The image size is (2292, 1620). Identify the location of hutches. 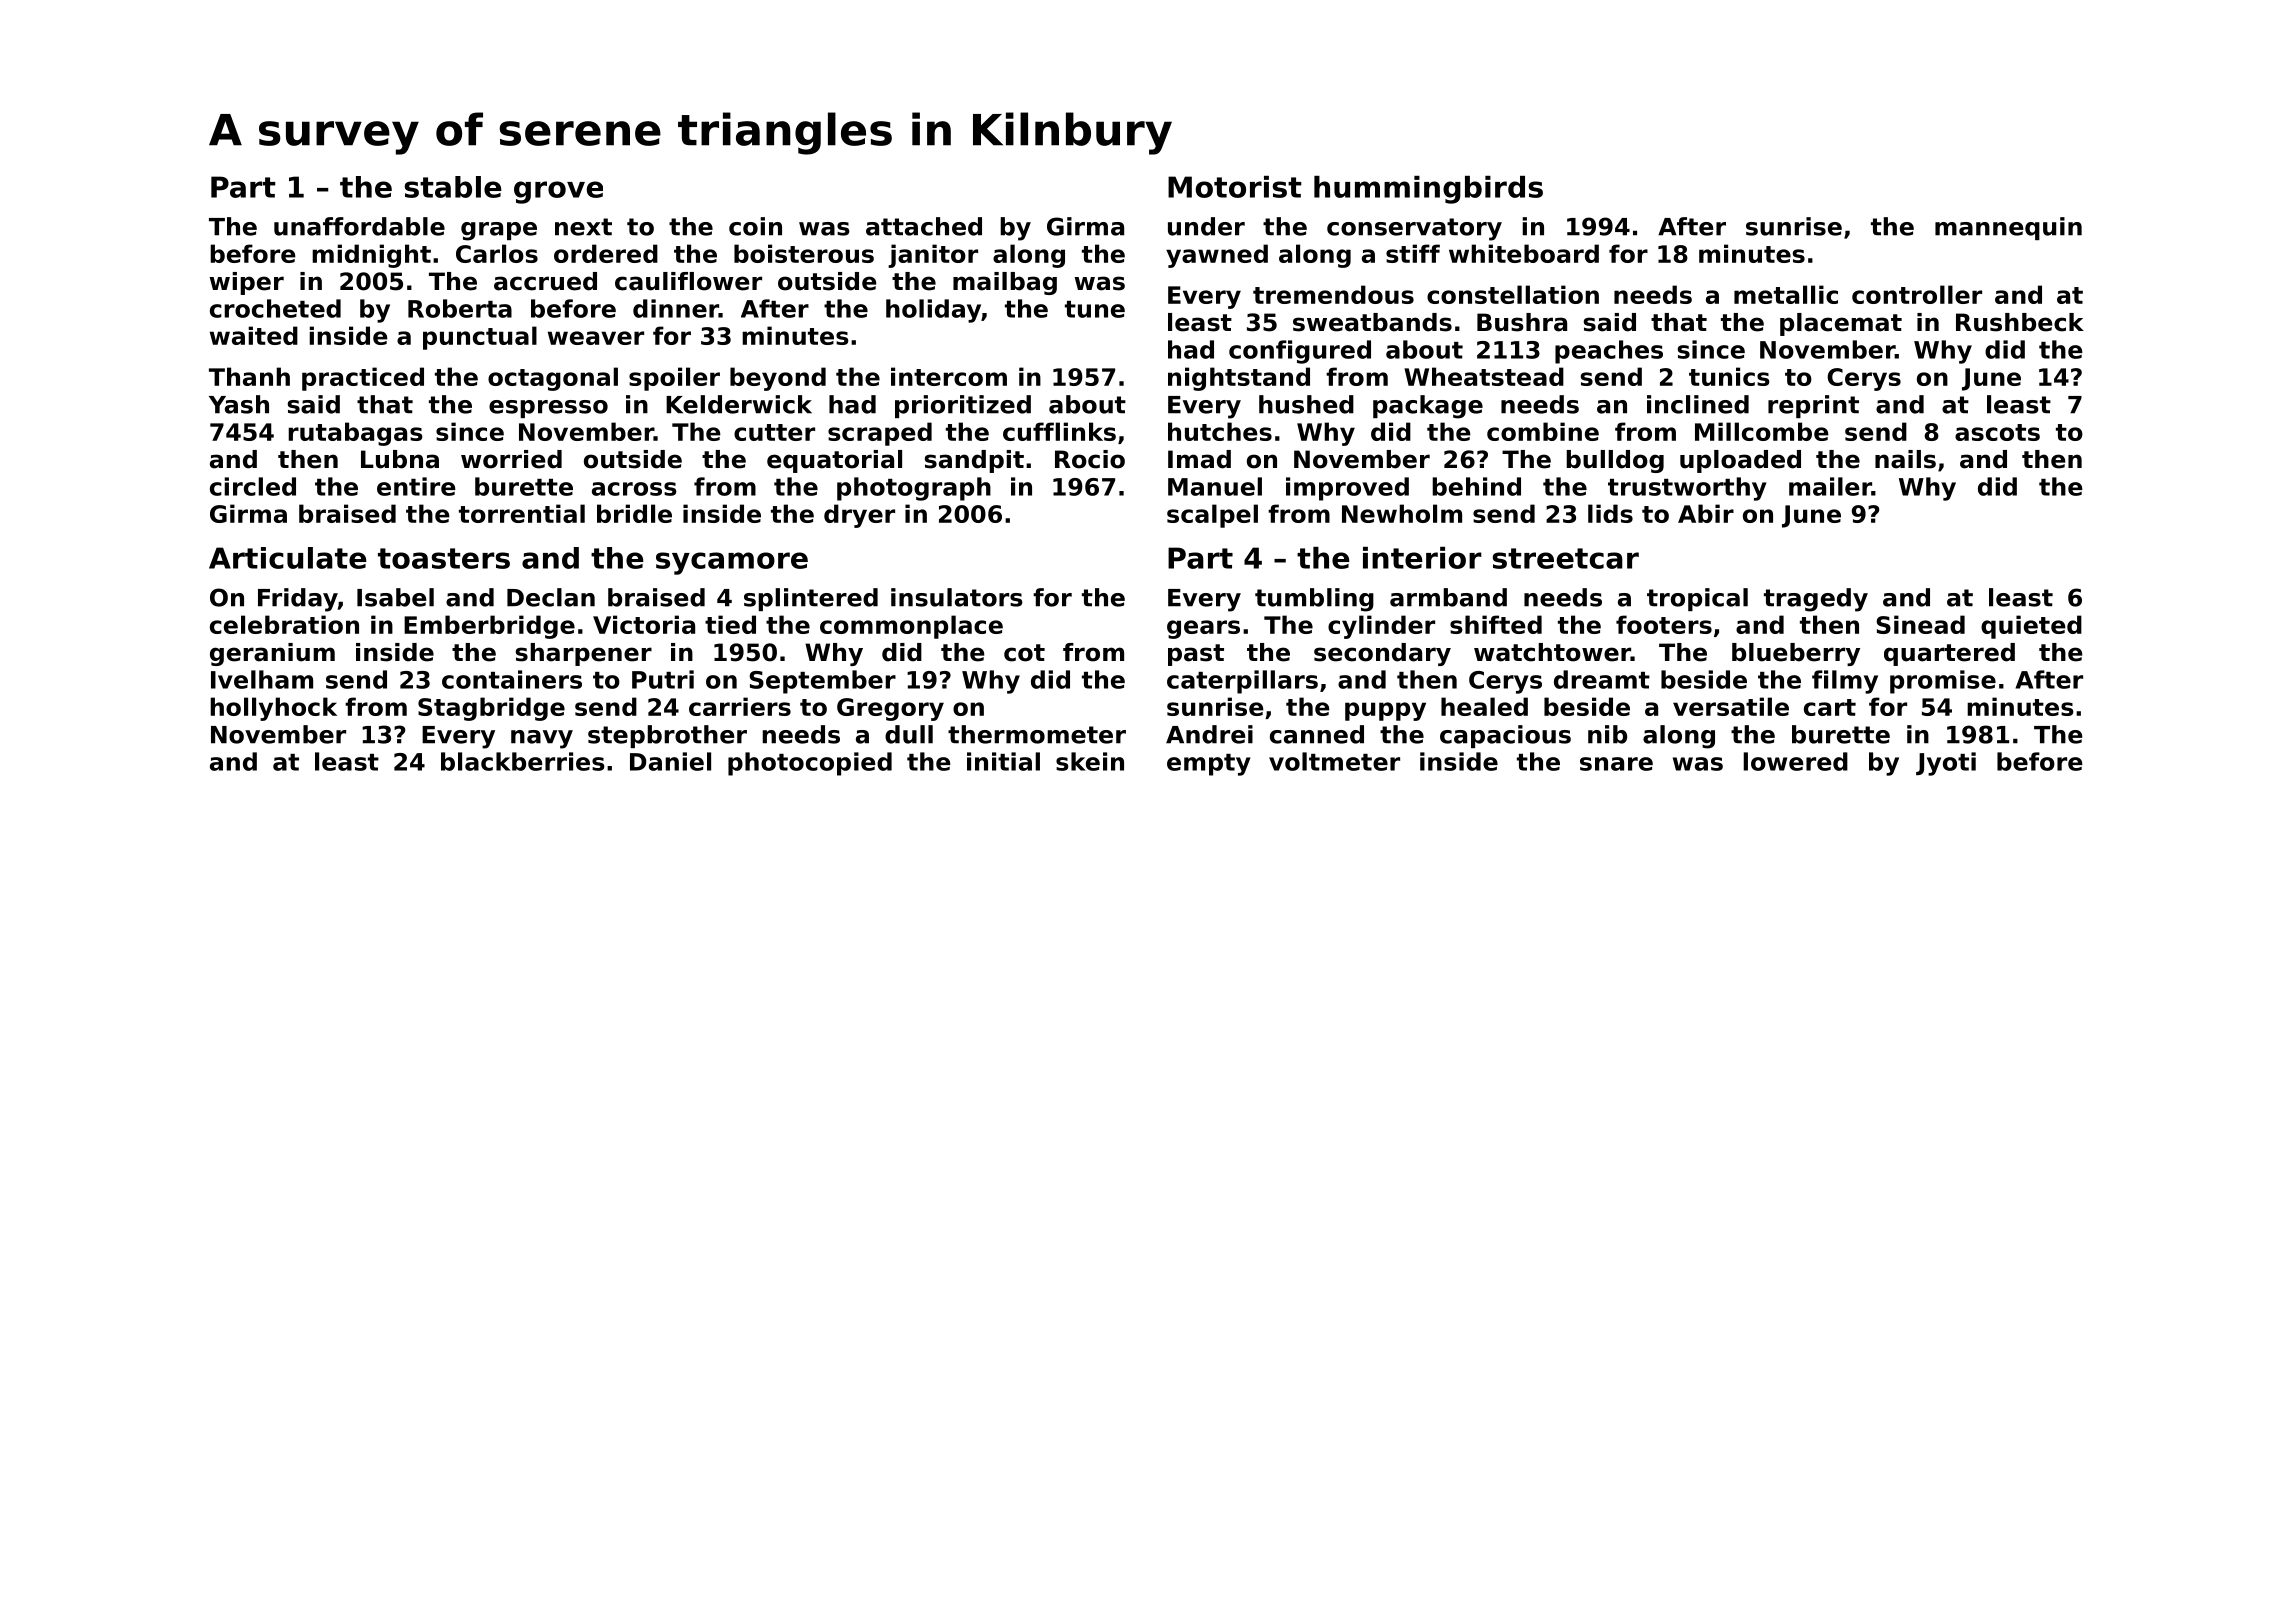
(1220, 431).
